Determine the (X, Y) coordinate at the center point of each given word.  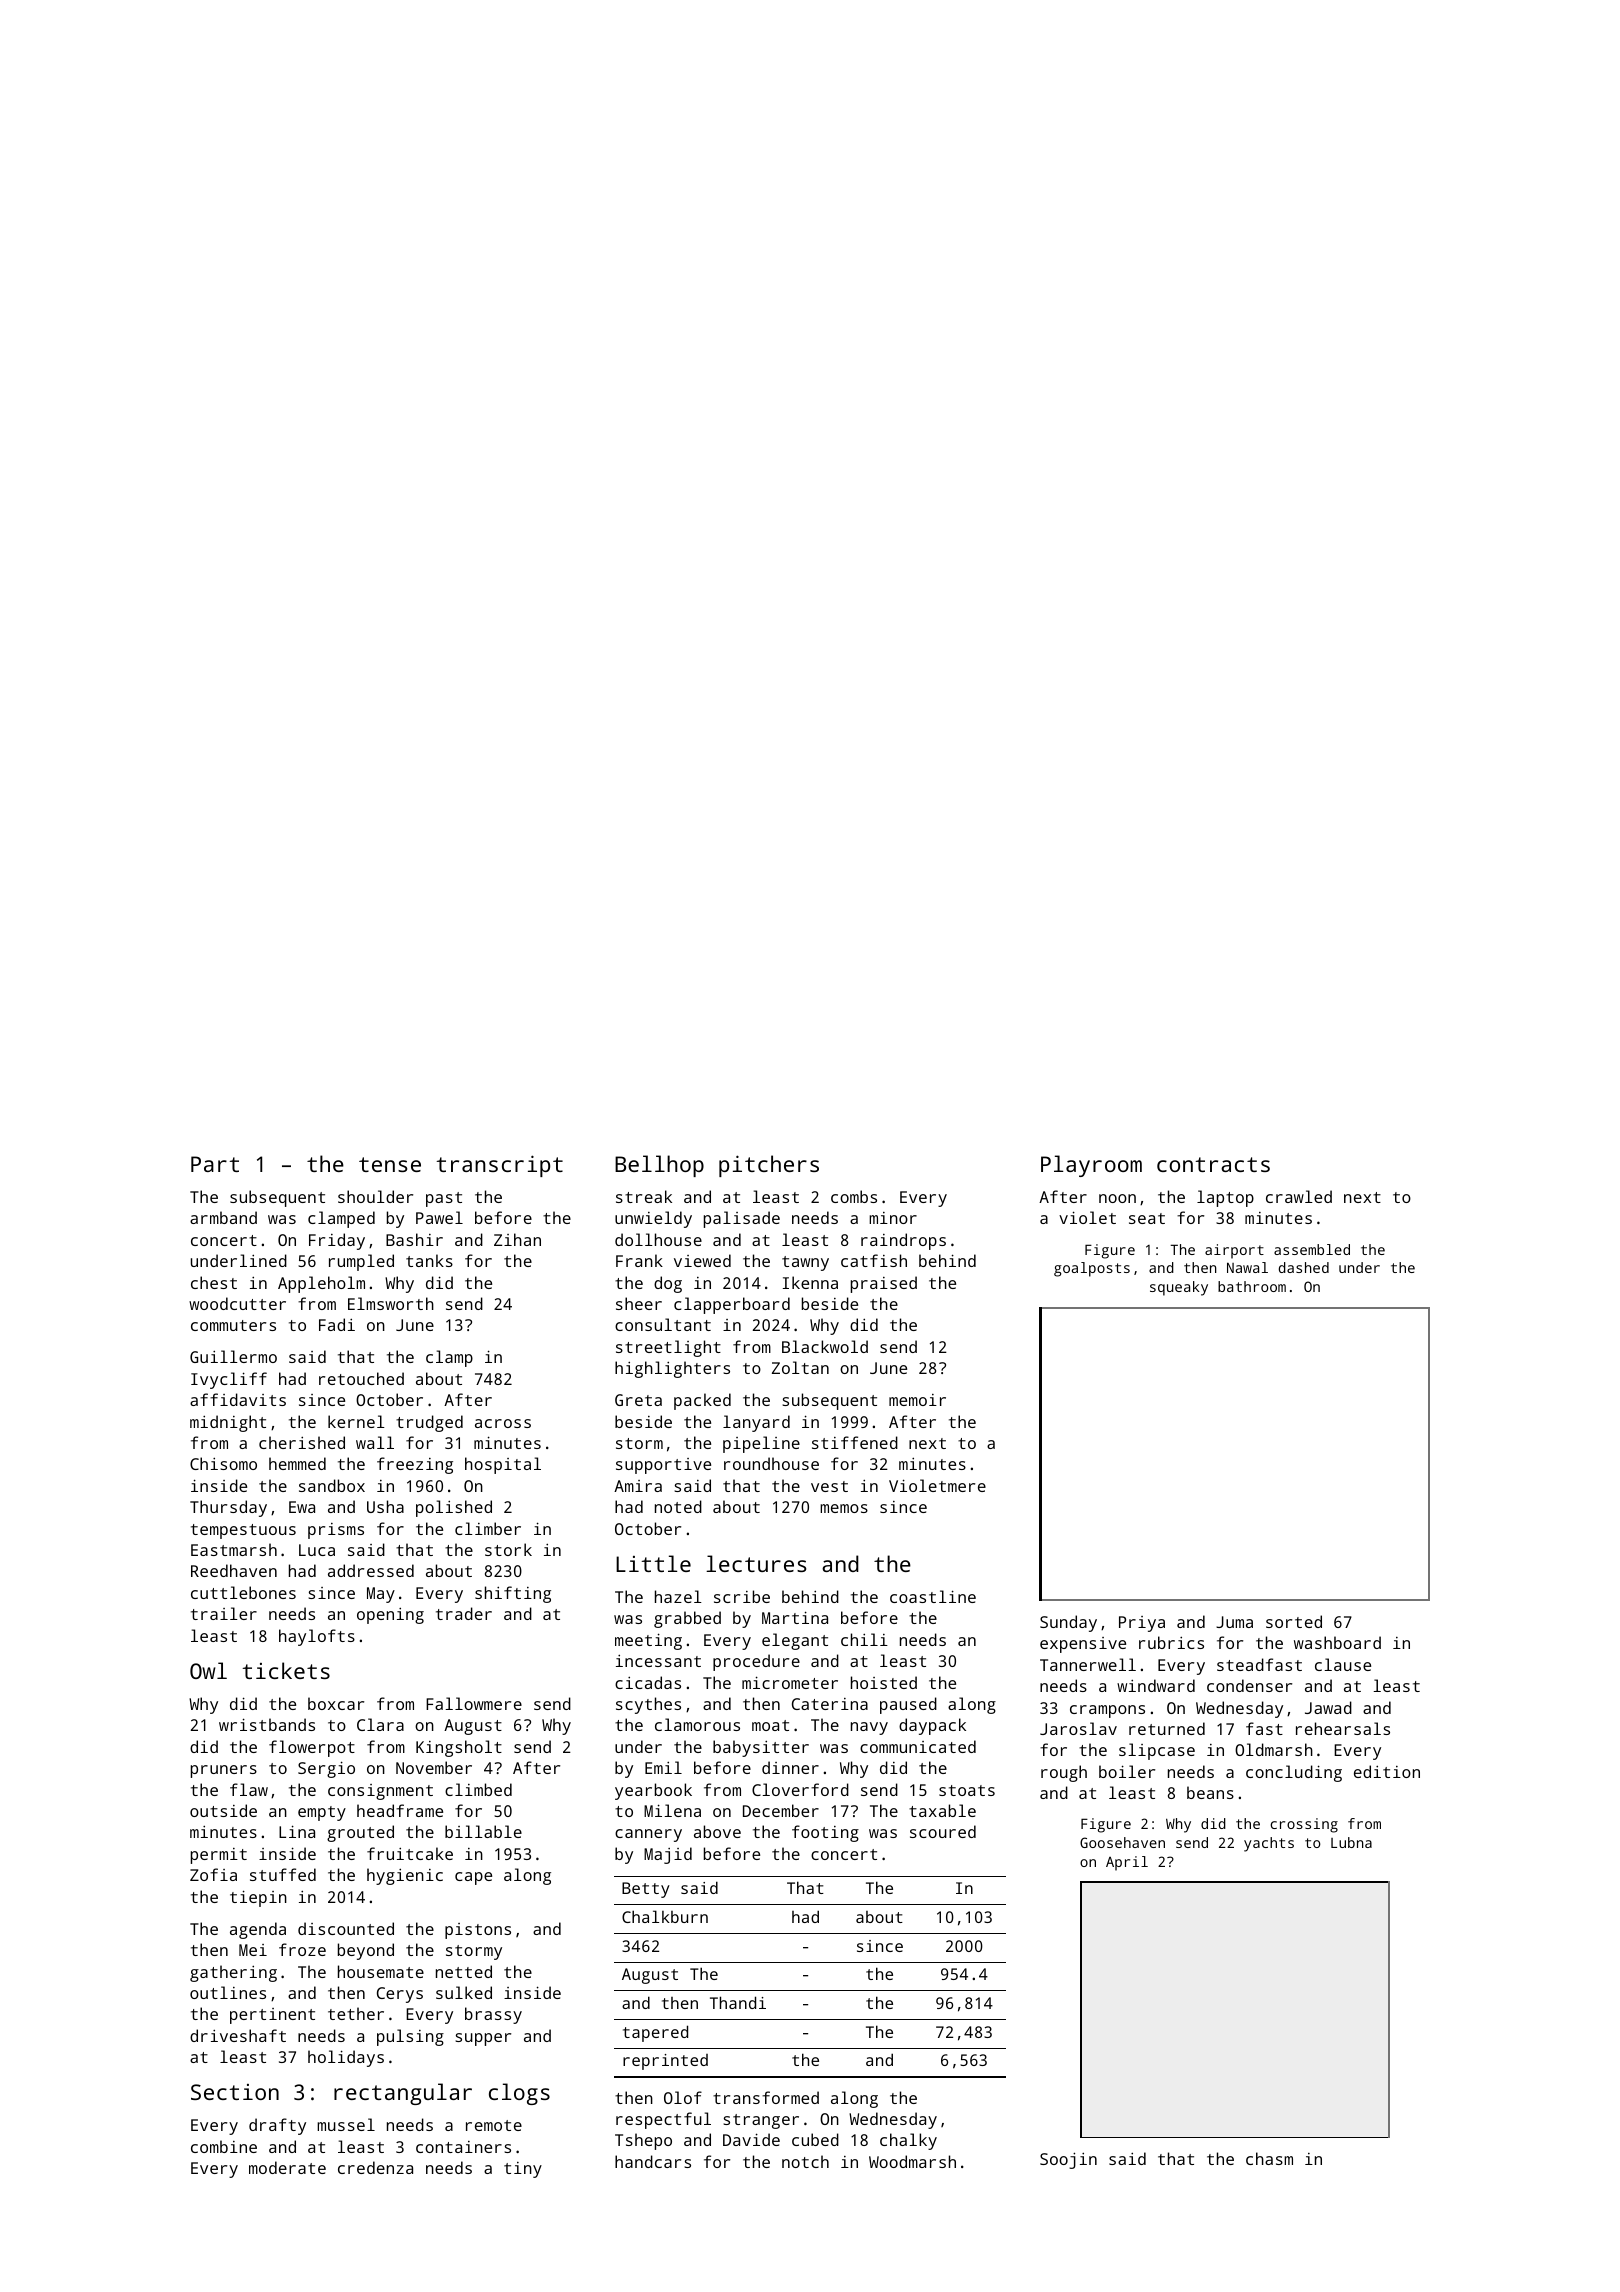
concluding (1294, 1773)
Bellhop (659, 1166)
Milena (672, 1810)
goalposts (1092, 1269)
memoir (917, 1400)
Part (215, 1164)
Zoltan (800, 1367)
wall (375, 1442)
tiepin (258, 1898)
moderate (287, 2167)
